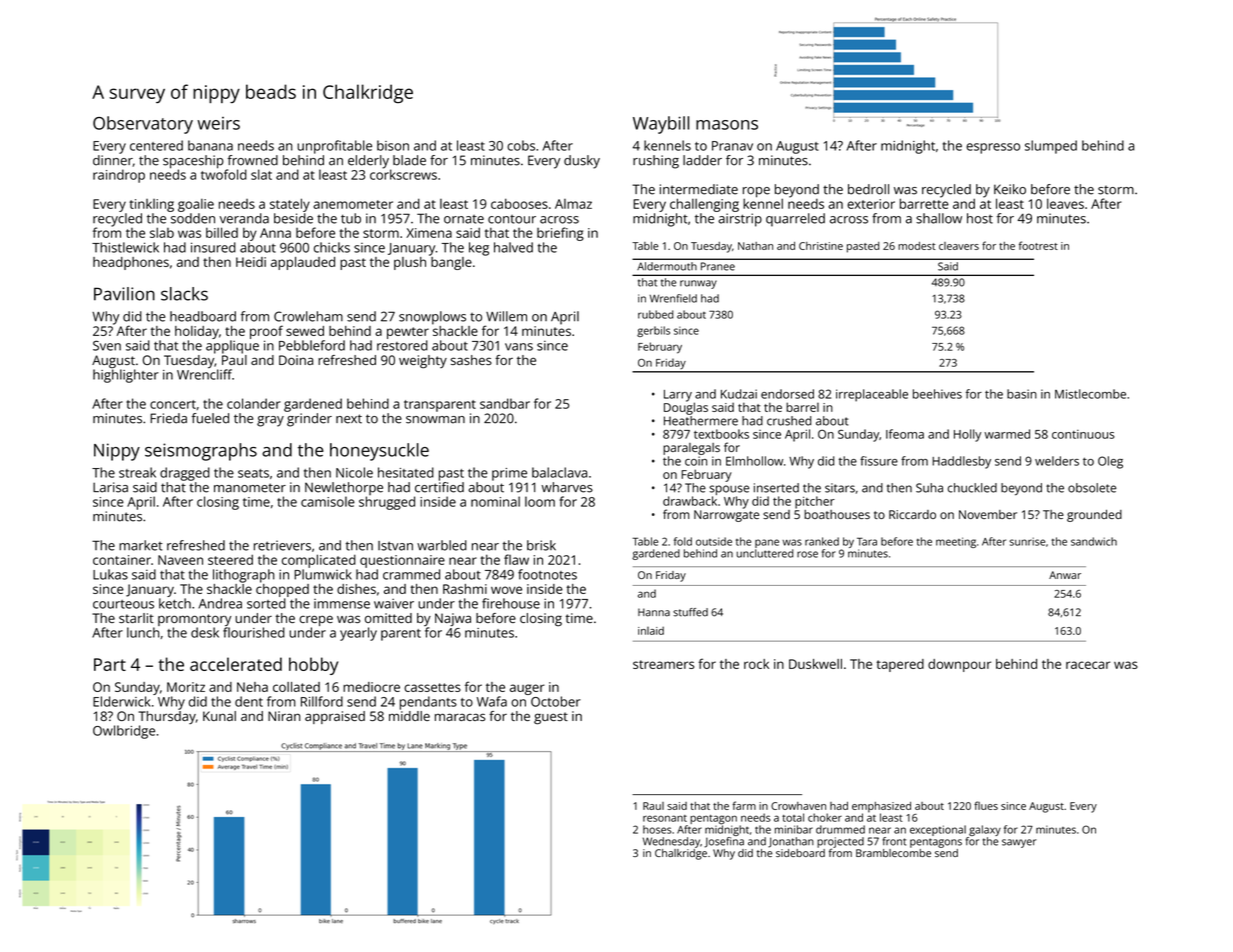 The width and height of the document is (1233, 952). What do you see at coordinates (815, 664) in the document?
I see `Duskwell` at bounding box center [815, 664].
